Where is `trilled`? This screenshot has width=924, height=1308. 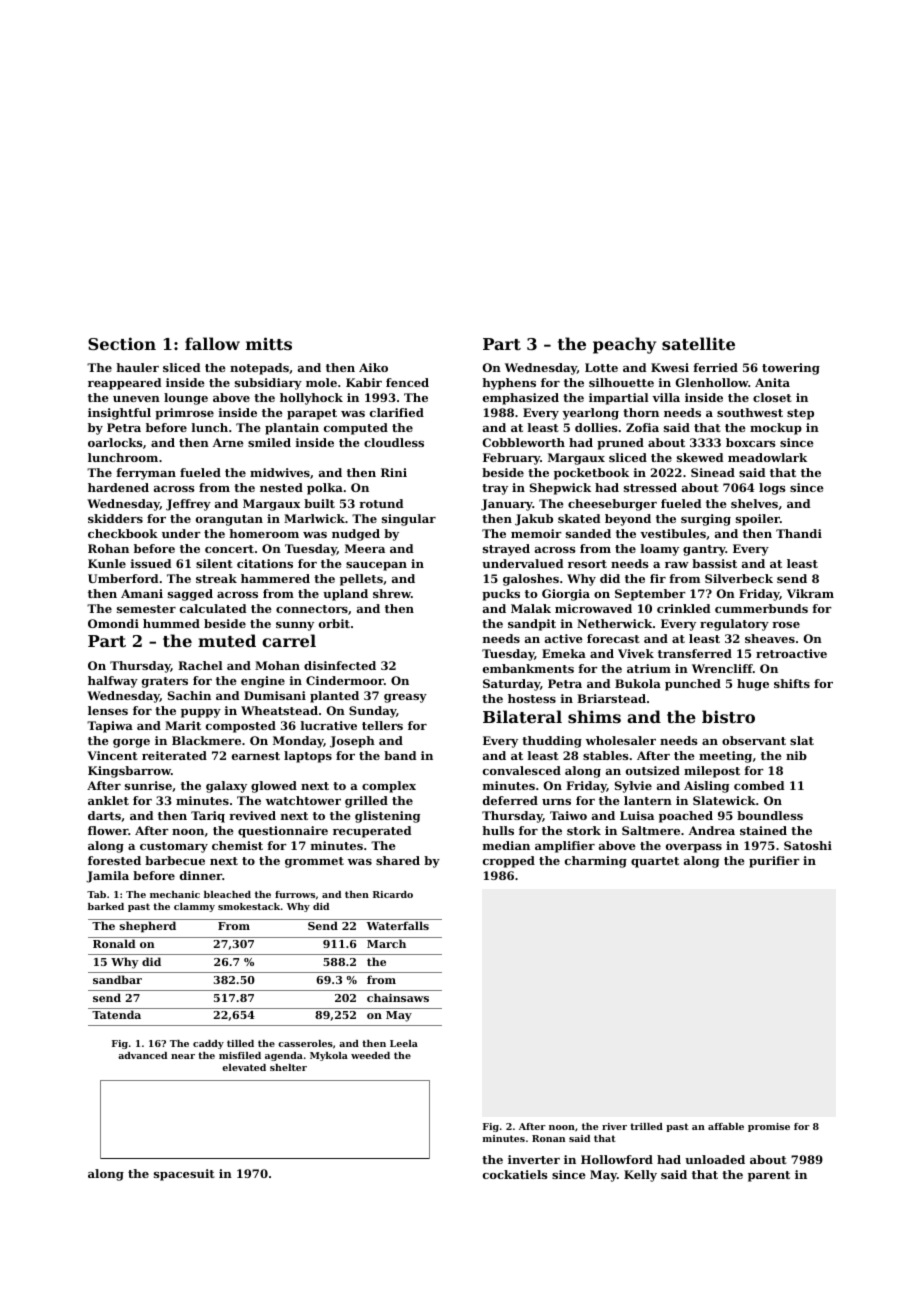 trilled is located at coordinates (646, 1126).
